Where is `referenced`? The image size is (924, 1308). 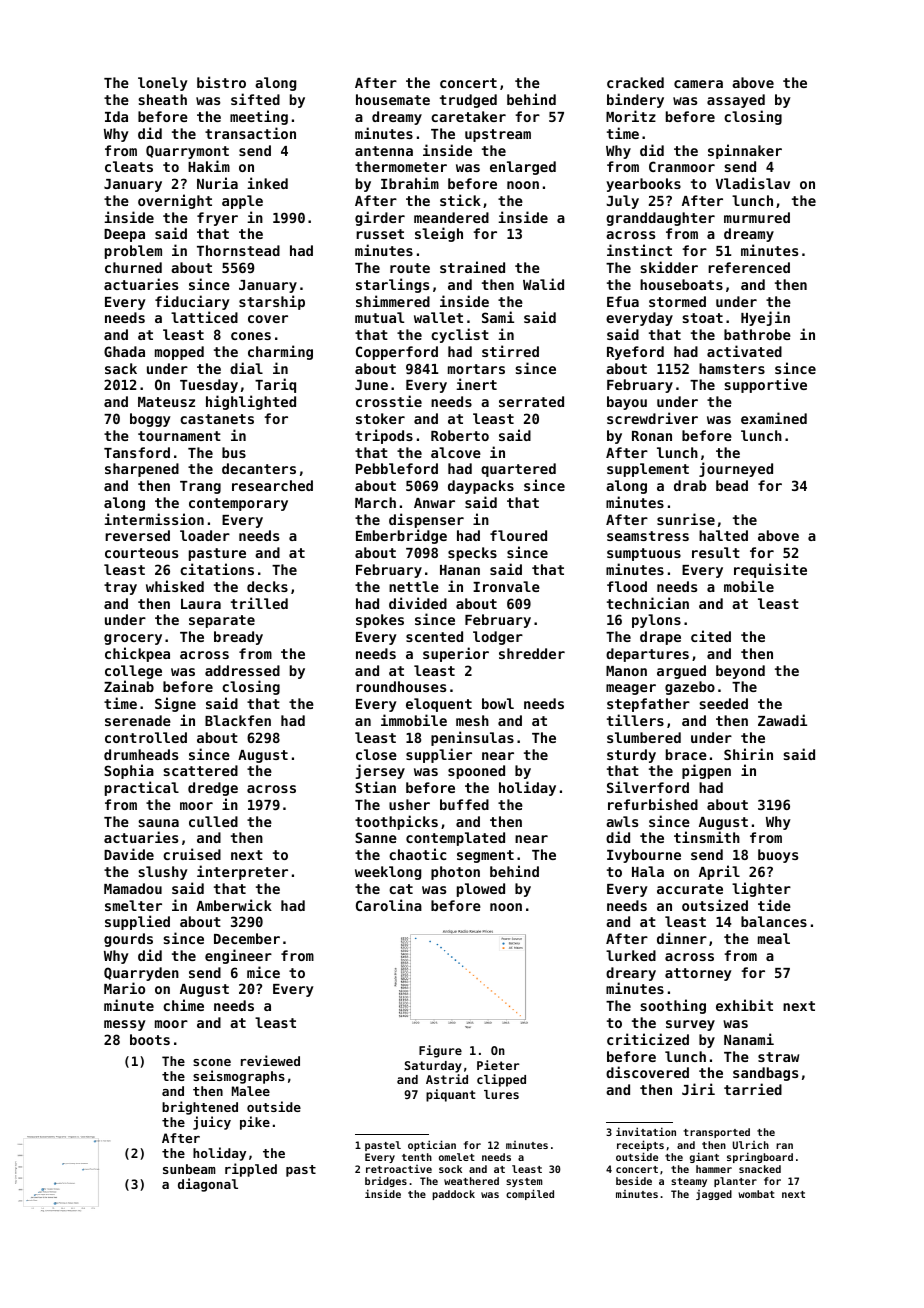 referenced is located at coordinates (749, 267).
